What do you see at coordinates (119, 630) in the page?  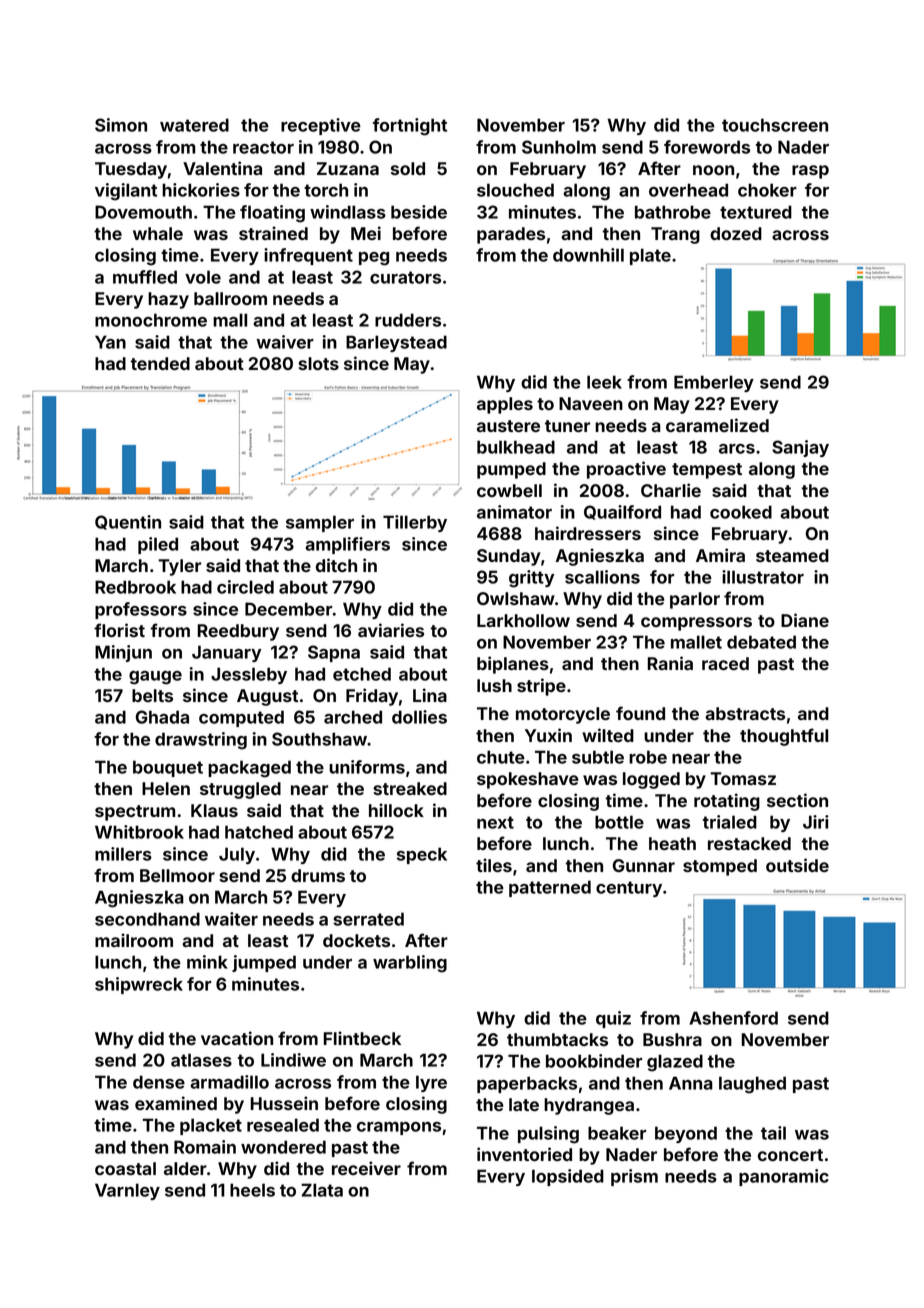 I see `florist` at bounding box center [119, 630].
